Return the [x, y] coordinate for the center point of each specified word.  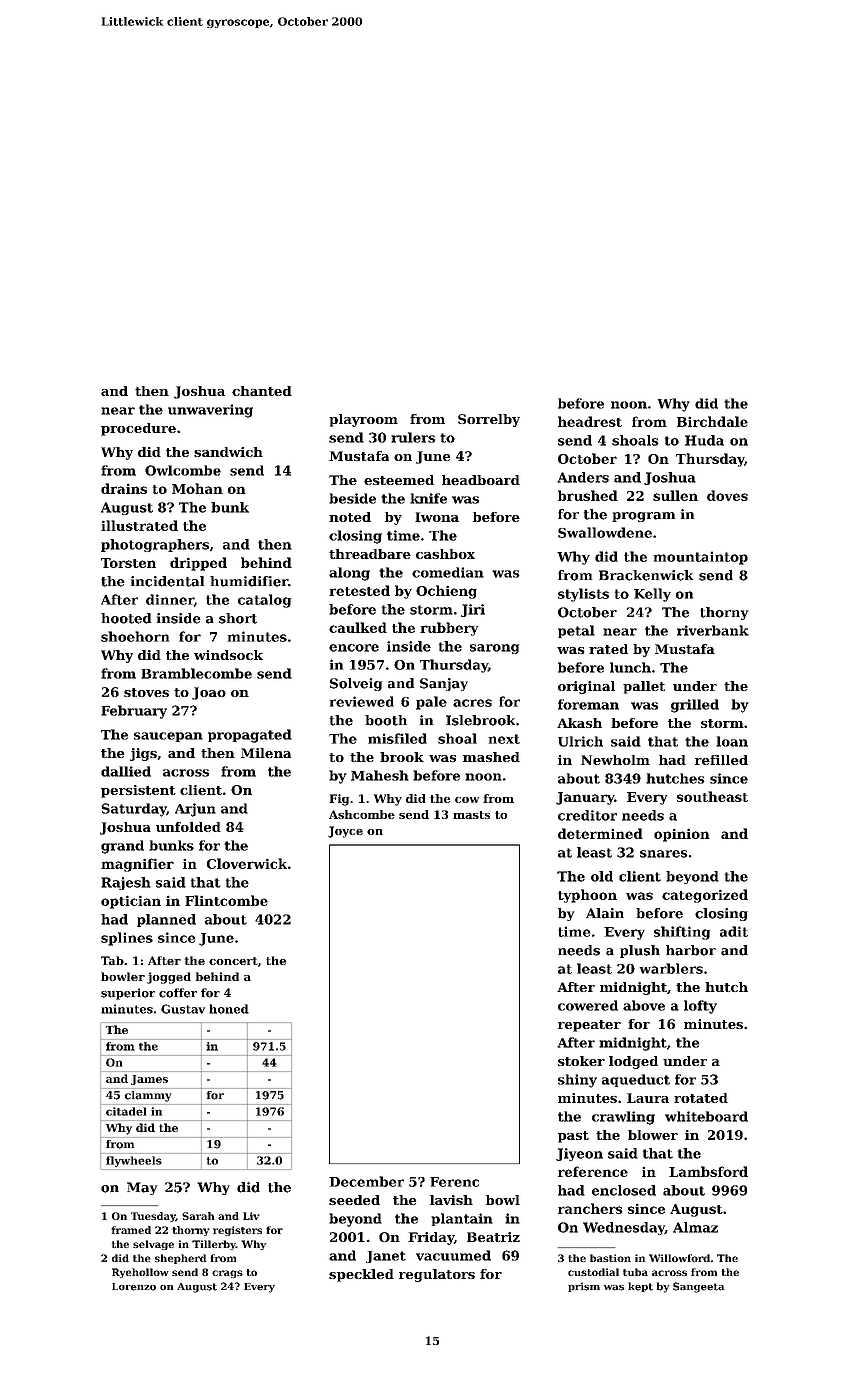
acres [472, 703]
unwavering [210, 411]
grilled [695, 706]
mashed [491, 757]
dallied [126, 771]
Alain [605, 913]
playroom [363, 420]
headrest [590, 421]
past [573, 1137]
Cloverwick [247, 863]
